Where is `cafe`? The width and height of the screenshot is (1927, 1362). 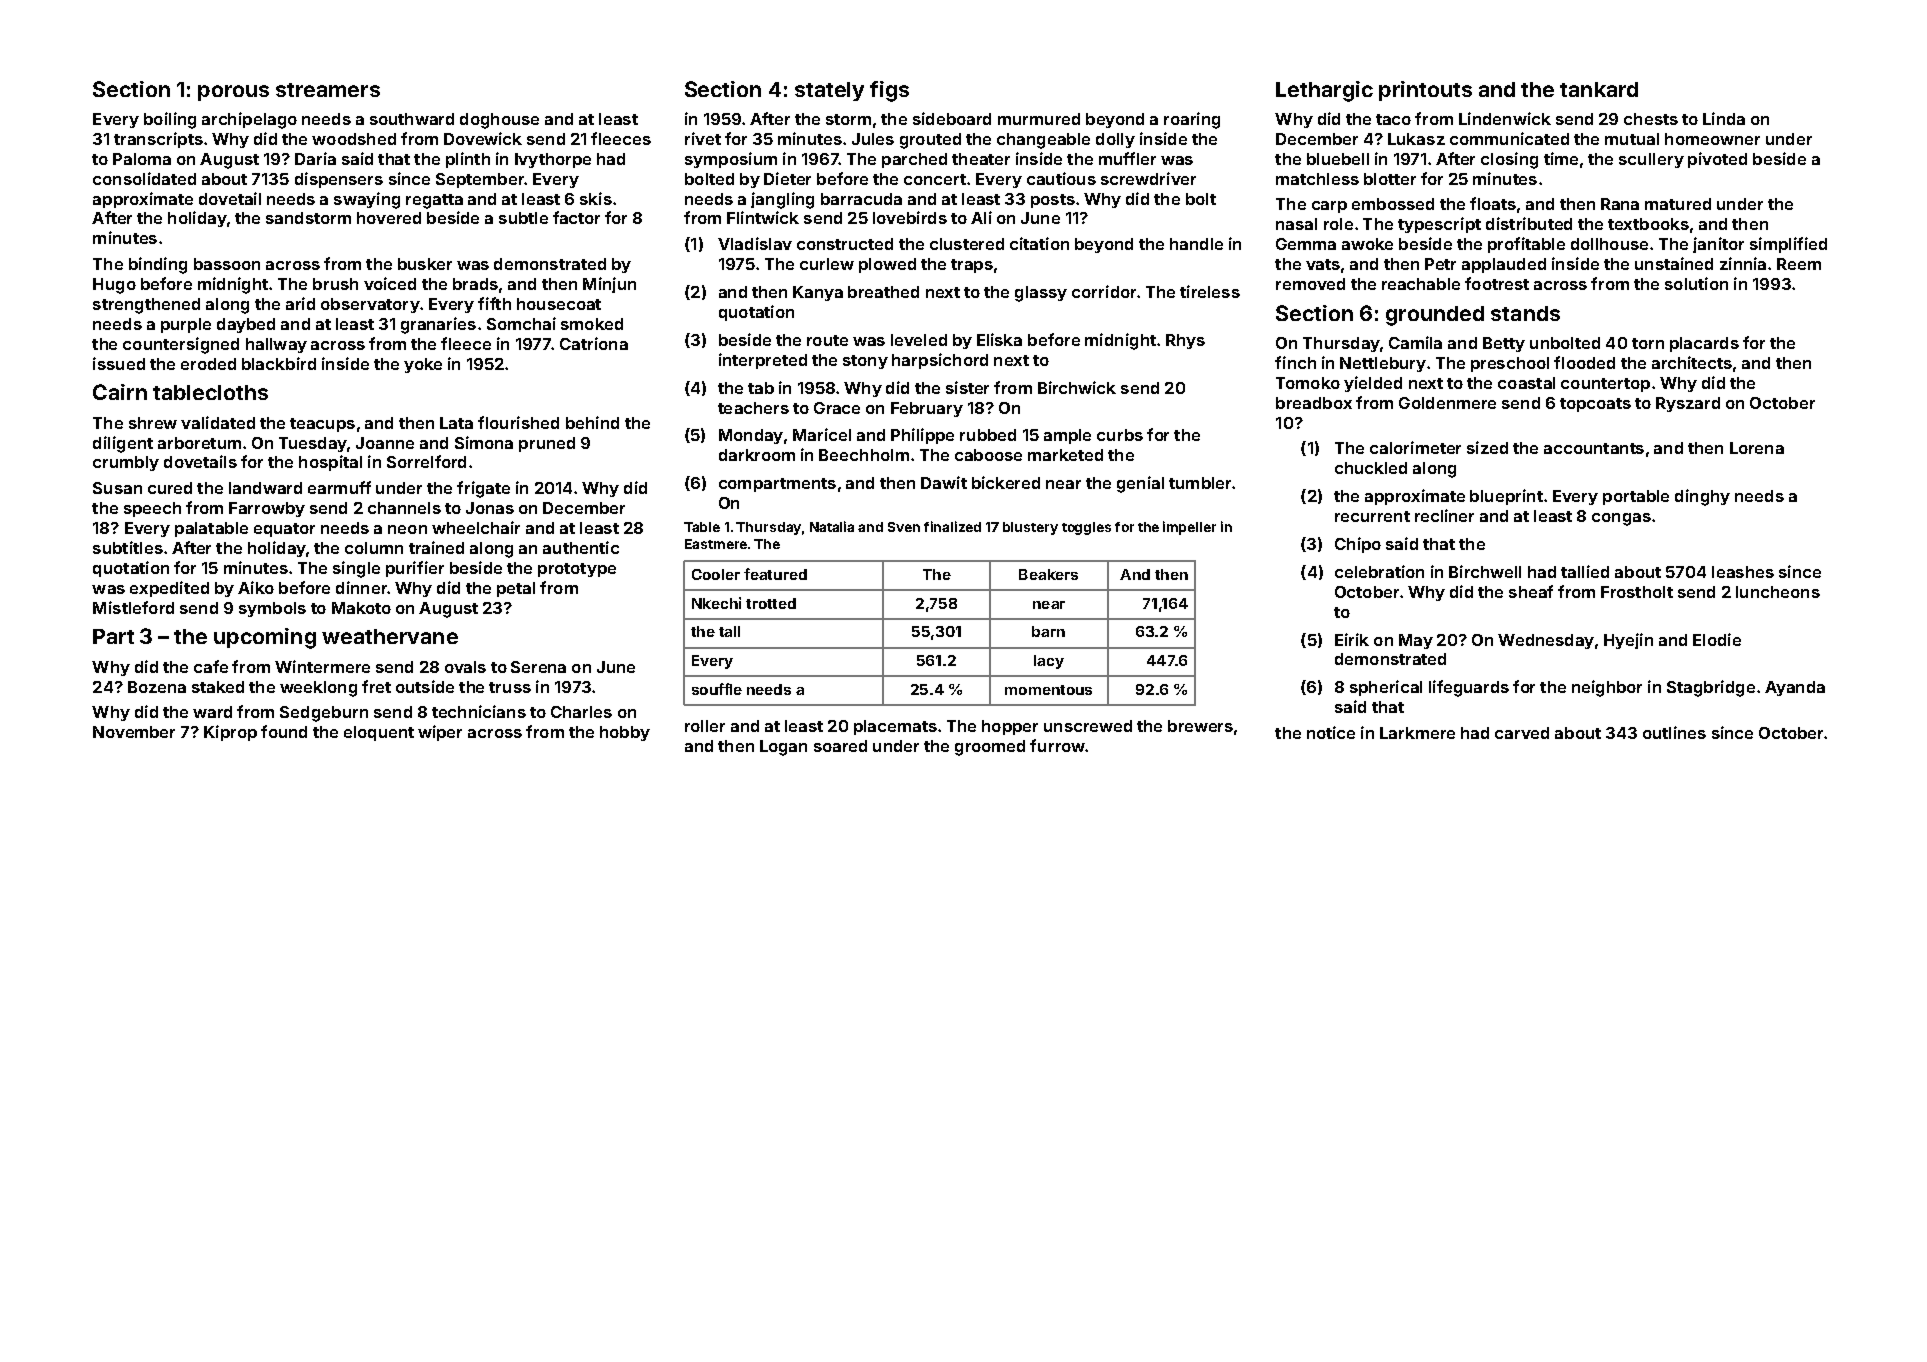
cafe is located at coordinates (211, 666).
